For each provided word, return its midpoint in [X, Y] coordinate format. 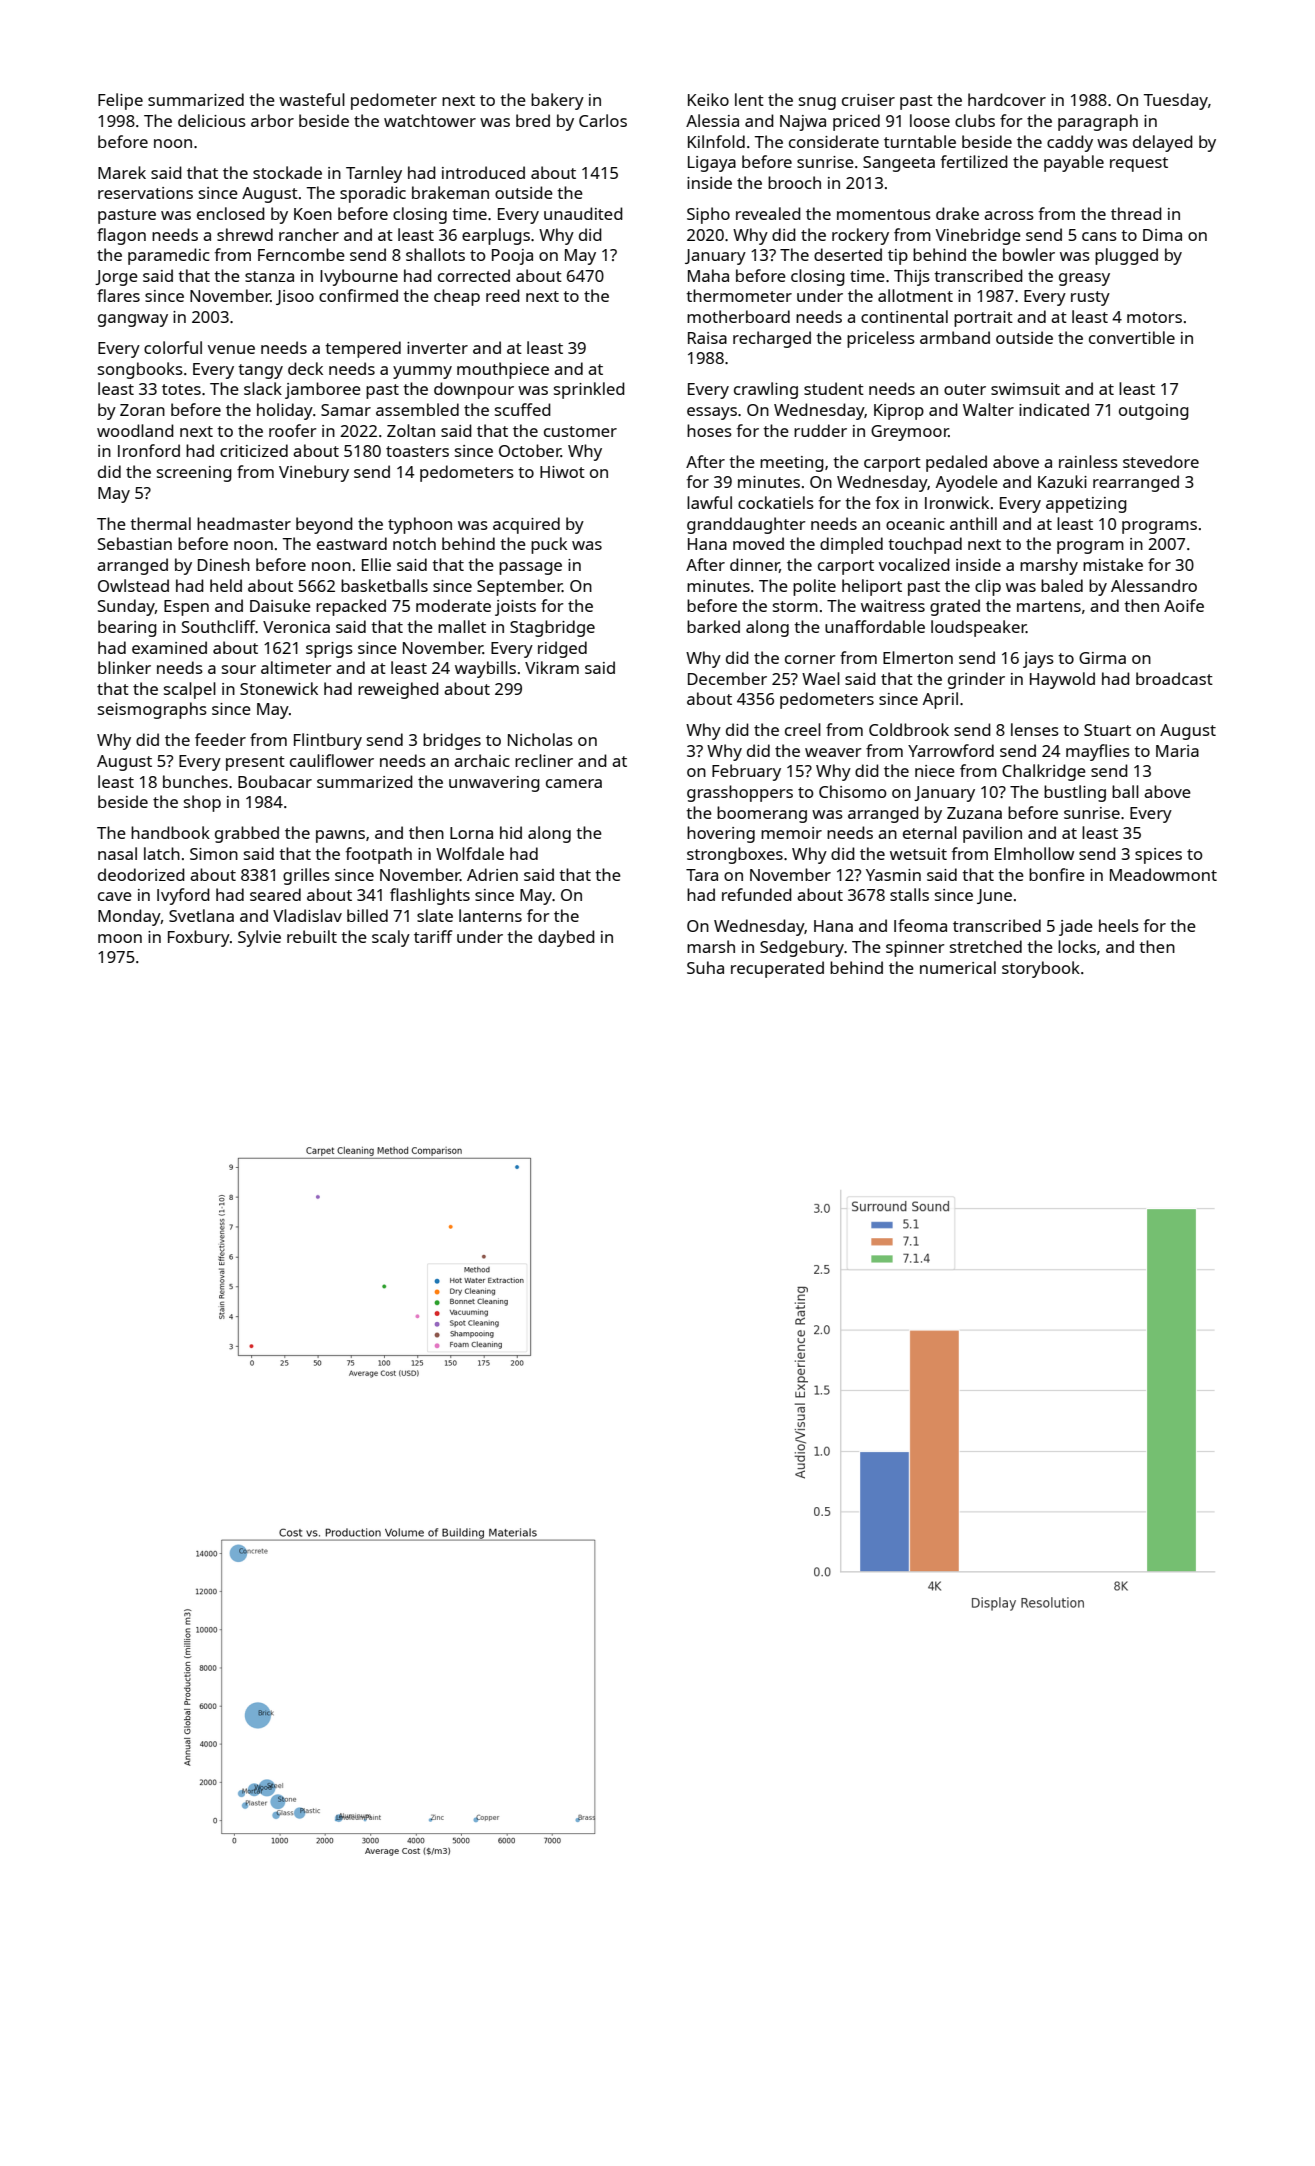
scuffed [523, 409]
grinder [976, 680]
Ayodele [967, 483]
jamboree [323, 390]
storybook [1041, 969]
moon [120, 938]
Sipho [708, 215]
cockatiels [776, 502]
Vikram [552, 667]
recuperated [777, 969]
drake [957, 213]
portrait [983, 319]
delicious [212, 120]
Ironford [149, 450]
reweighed [398, 690]
